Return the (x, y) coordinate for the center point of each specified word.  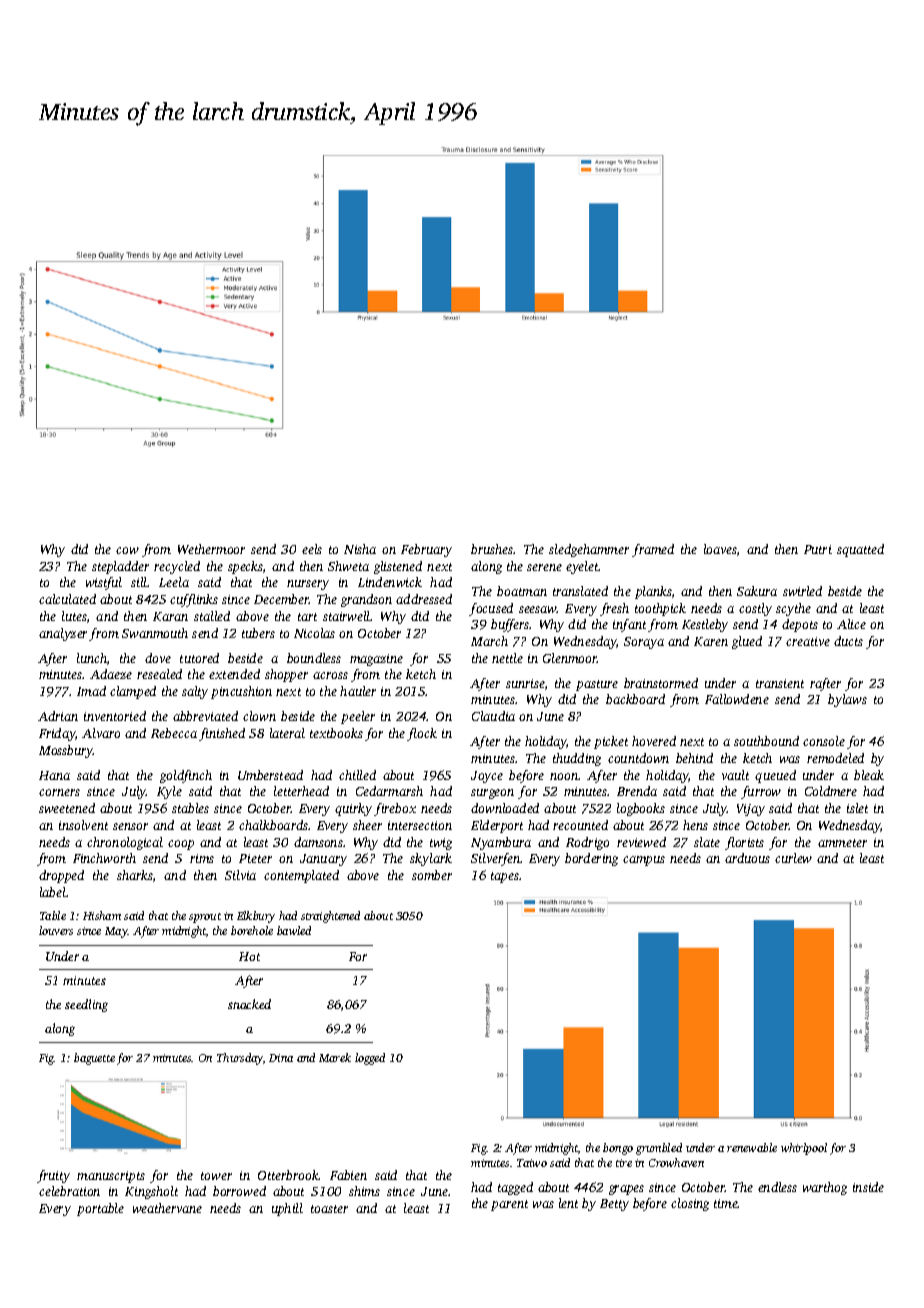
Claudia (493, 716)
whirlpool (804, 1149)
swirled (802, 591)
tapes (505, 877)
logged (370, 1059)
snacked (249, 1004)
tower (216, 1176)
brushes (492, 549)
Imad (91, 691)
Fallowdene (737, 699)
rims (202, 858)
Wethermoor (211, 549)
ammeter (842, 843)
